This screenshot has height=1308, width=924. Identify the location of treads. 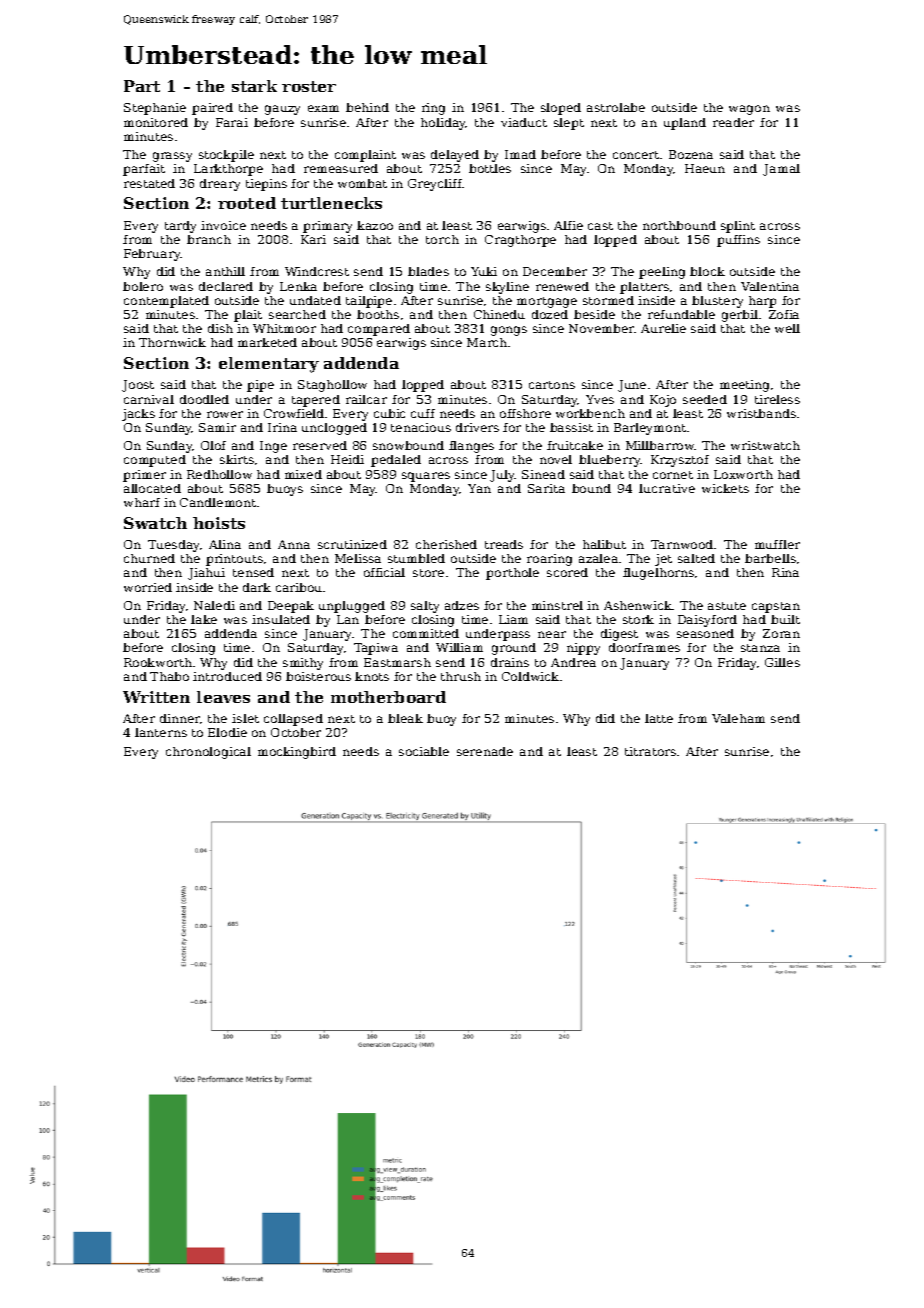
(504, 544).
